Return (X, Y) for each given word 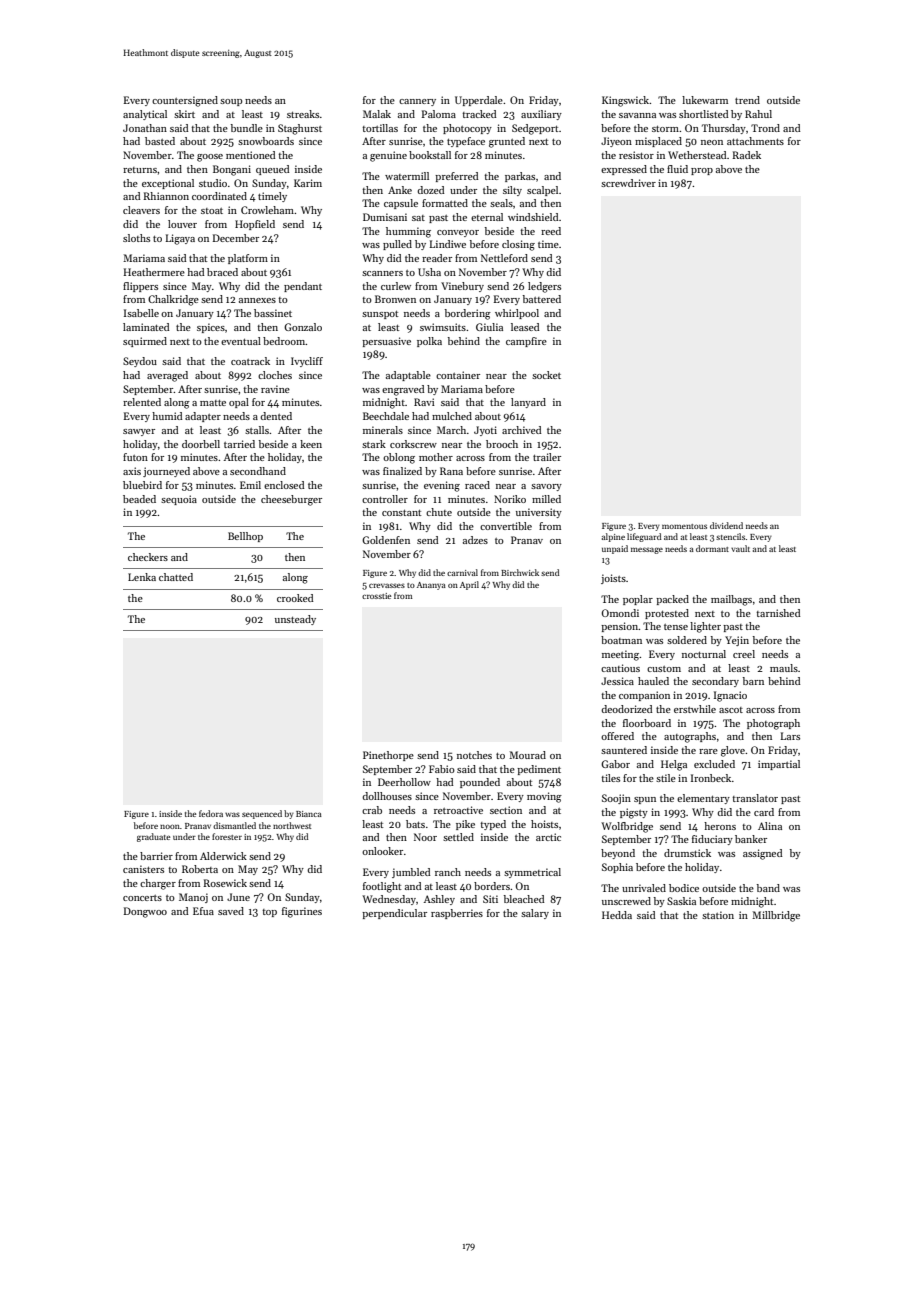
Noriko (510, 499)
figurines (302, 912)
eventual (241, 341)
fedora (211, 813)
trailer (547, 457)
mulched (452, 416)
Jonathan (145, 128)
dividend (726, 525)
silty (512, 191)
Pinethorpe (388, 756)
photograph (773, 724)
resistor (636, 155)
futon (135, 457)
